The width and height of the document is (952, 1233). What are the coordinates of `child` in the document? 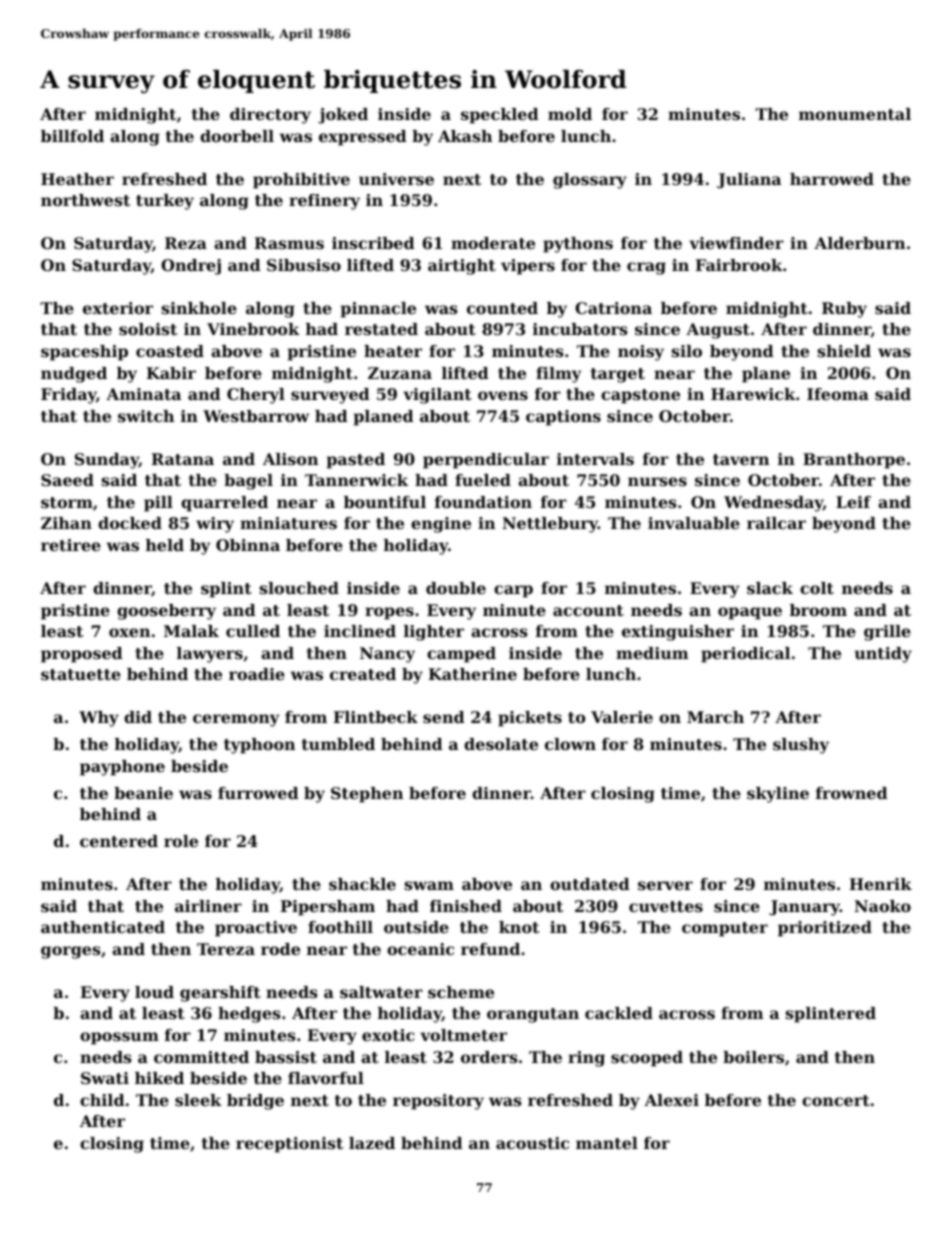 It's located at (102, 1100).
